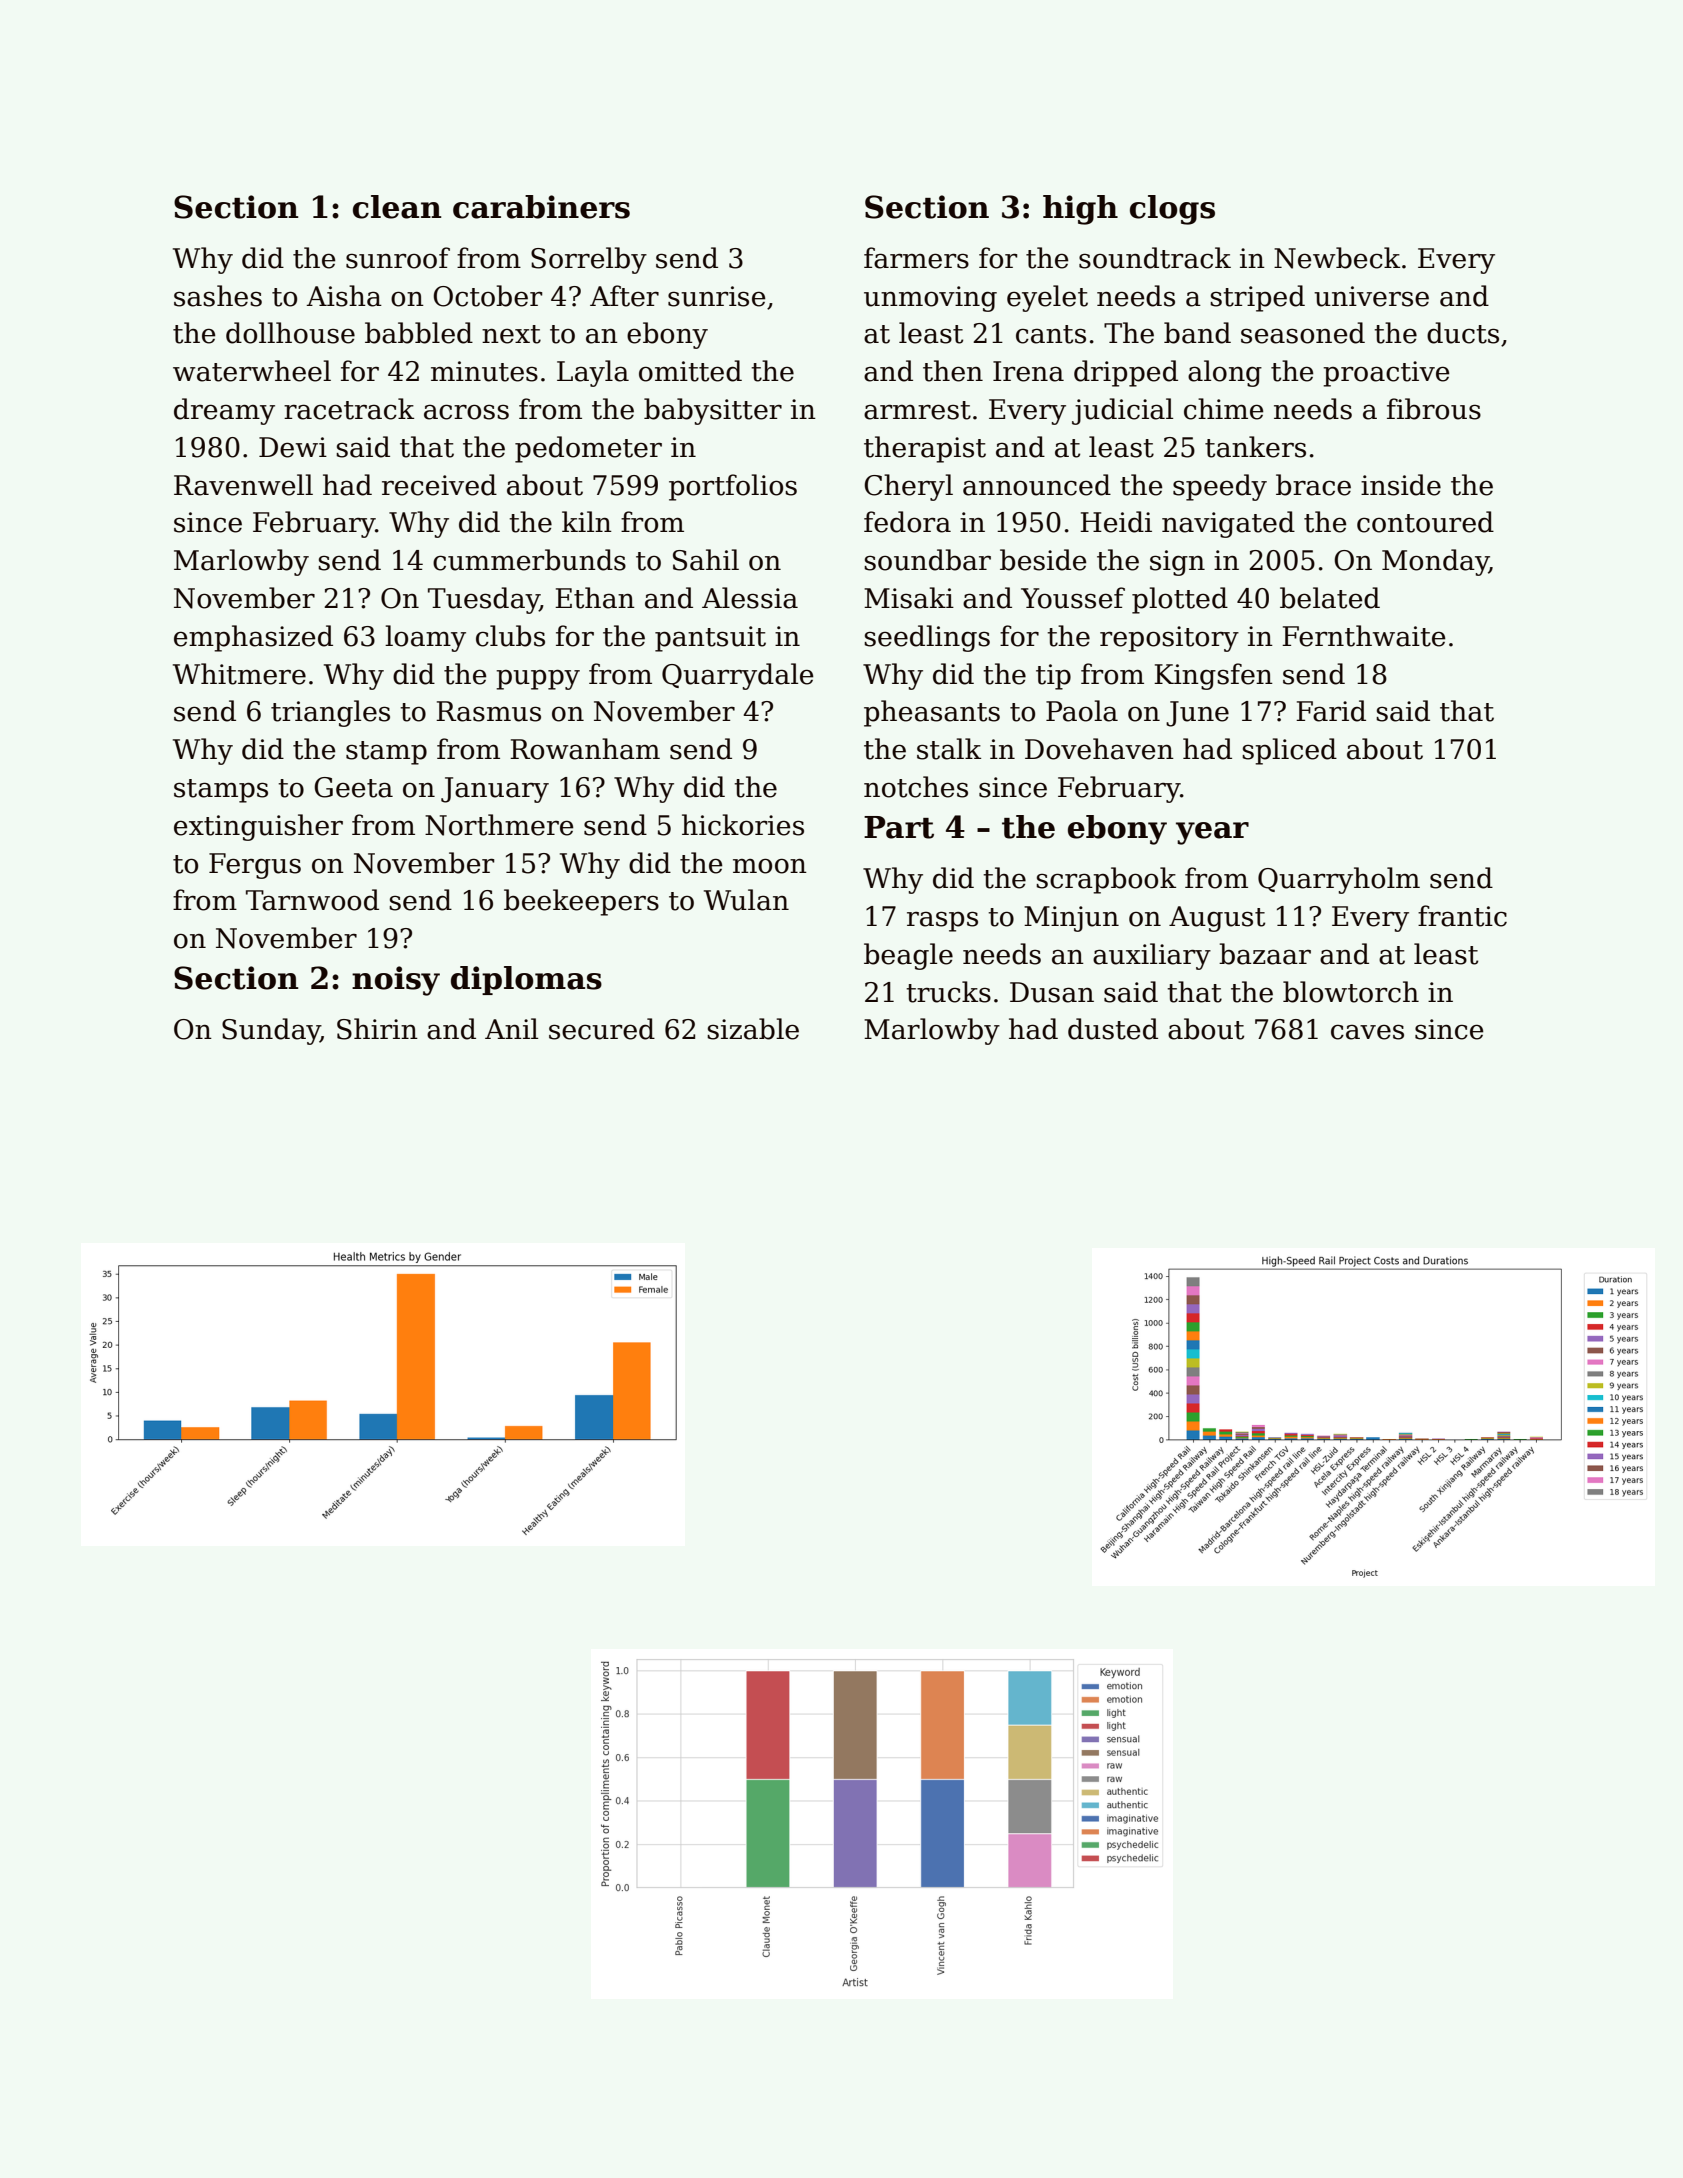  Describe the element at coordinates (1051, 334) in the document. I see `cants` at that location.
